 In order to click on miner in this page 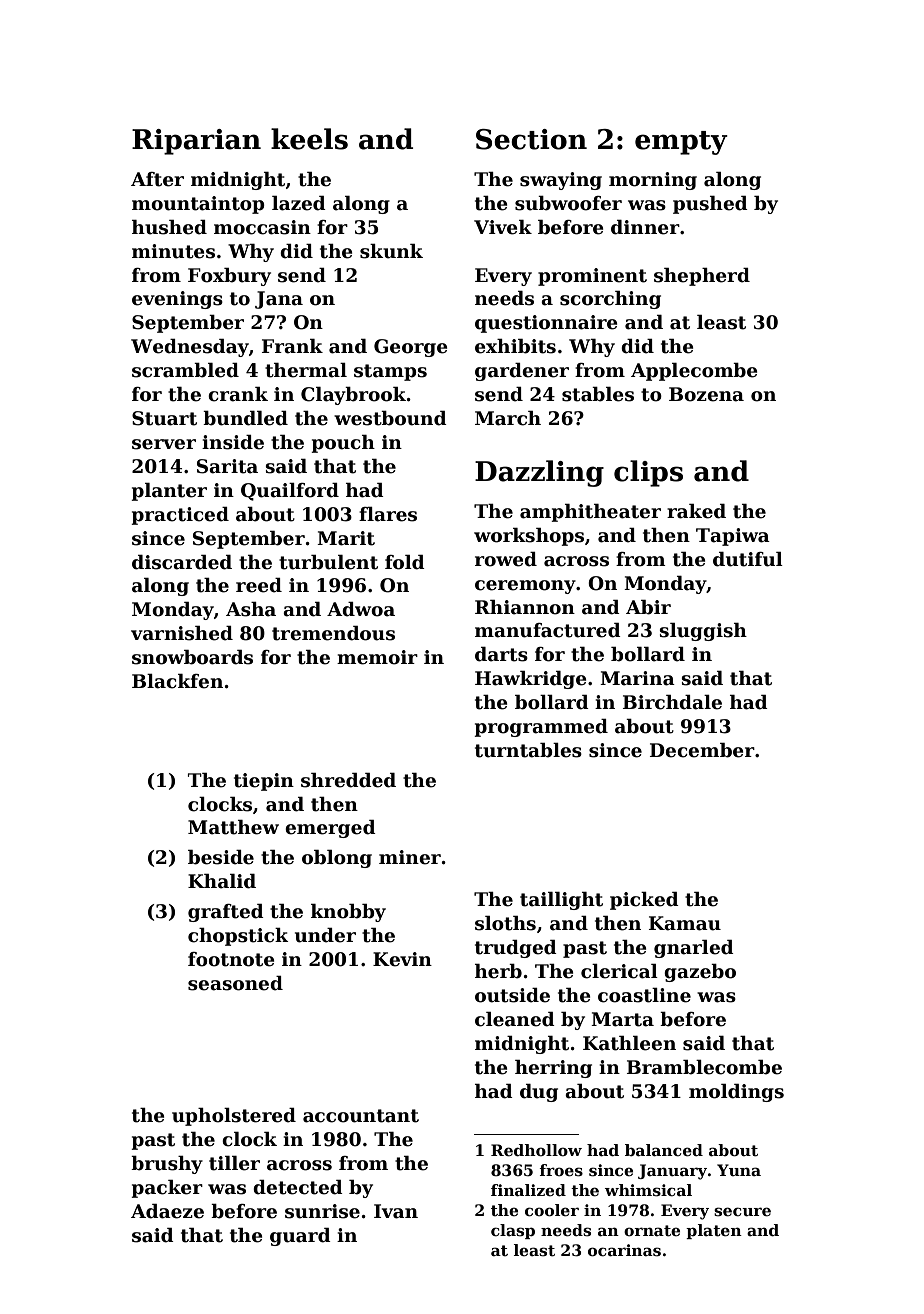, I will do `click(410, 857)`.
